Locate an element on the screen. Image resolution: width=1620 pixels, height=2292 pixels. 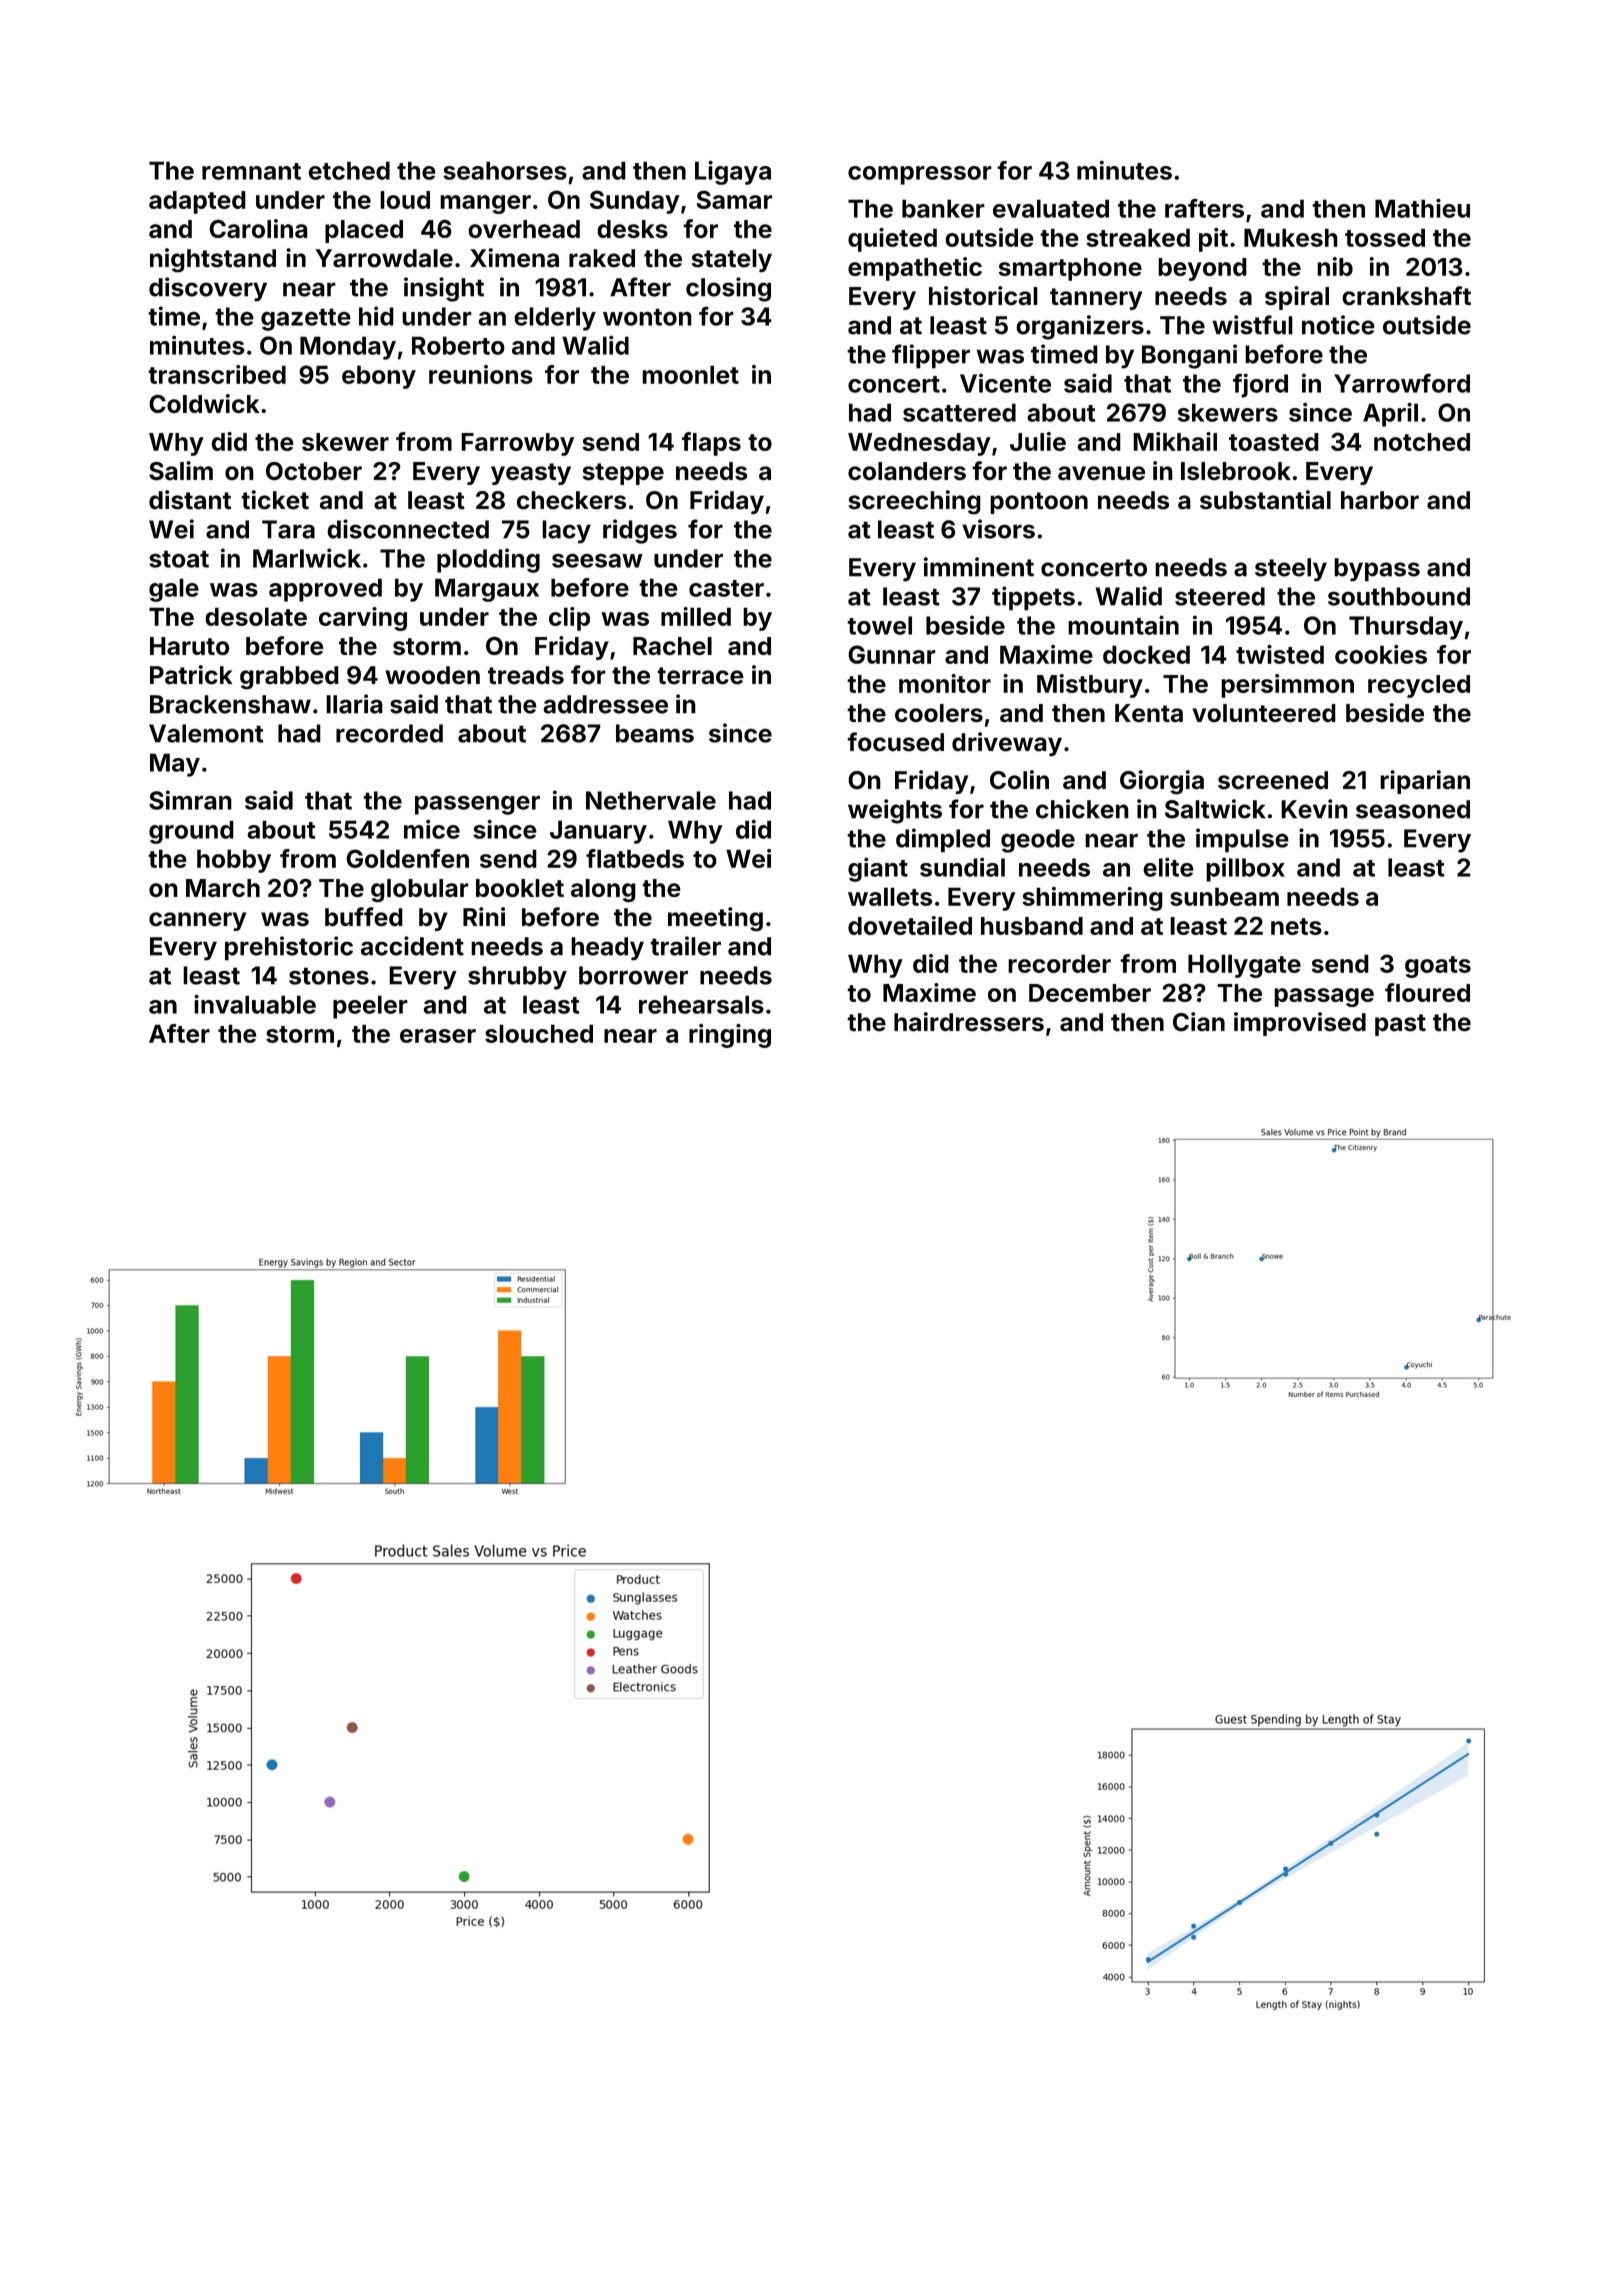
crankshaft is located at coordinates (1406, 296).
